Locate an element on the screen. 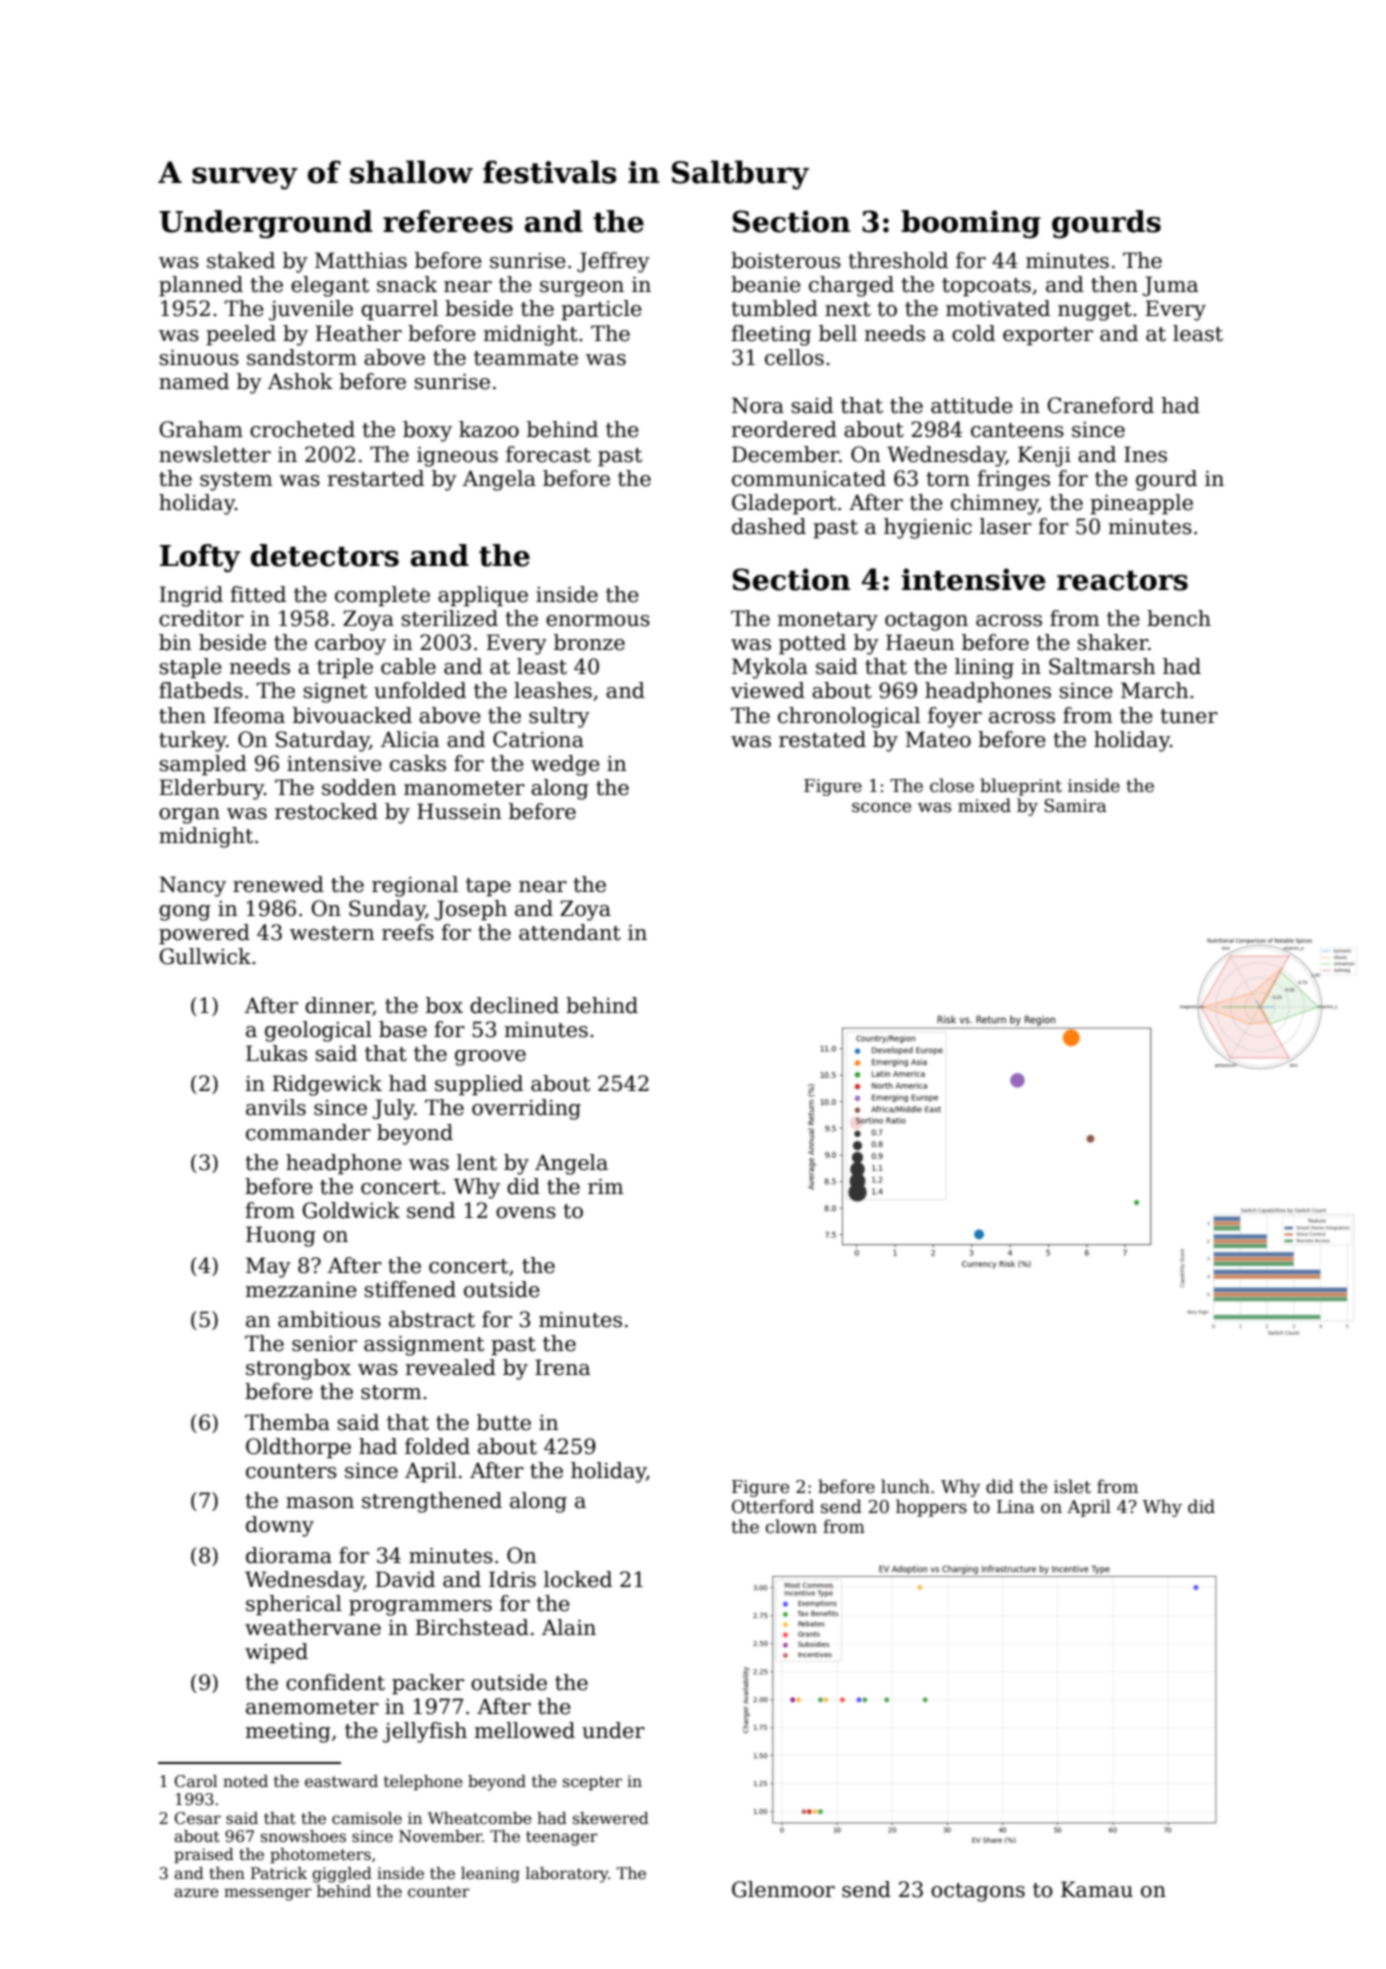 The width and height of the screenshot is (1386, 1969). cable is located at coordinates (408, 666).
